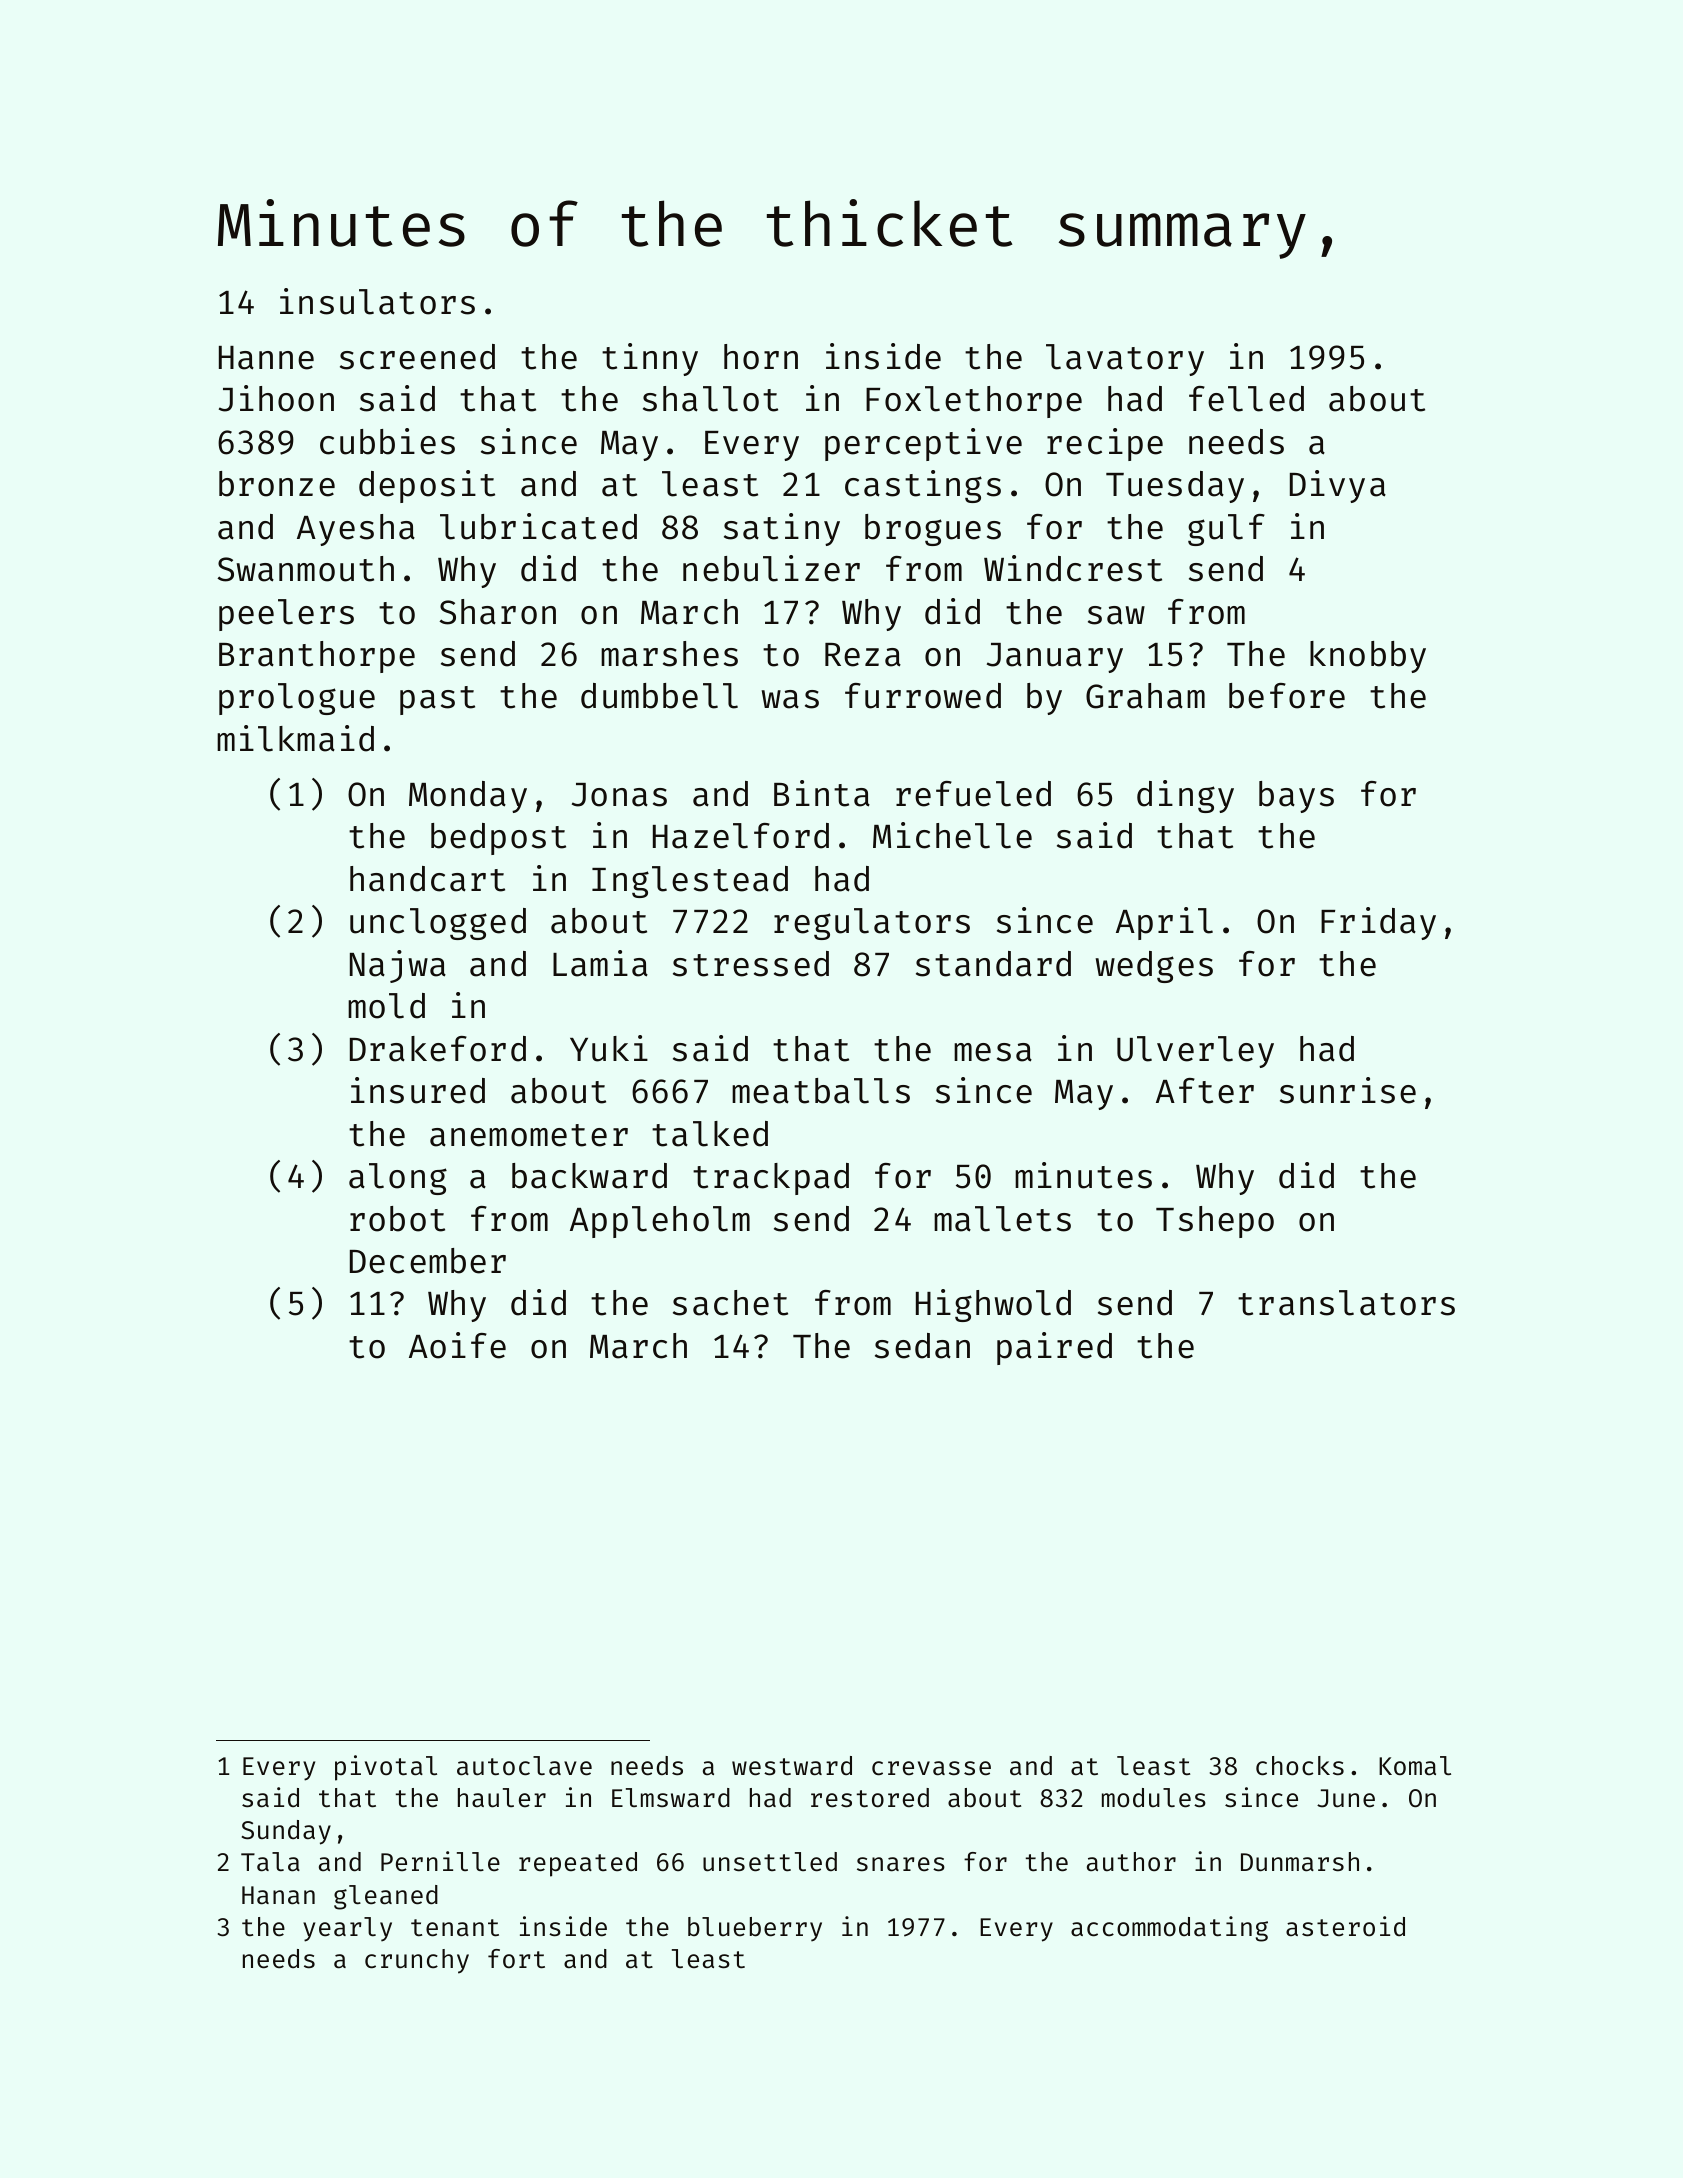 This screenshot has height=2178, width=1683. Describe the element at coordinates (1125, 360) in the screenshot. I see `lavatory` at that location.
